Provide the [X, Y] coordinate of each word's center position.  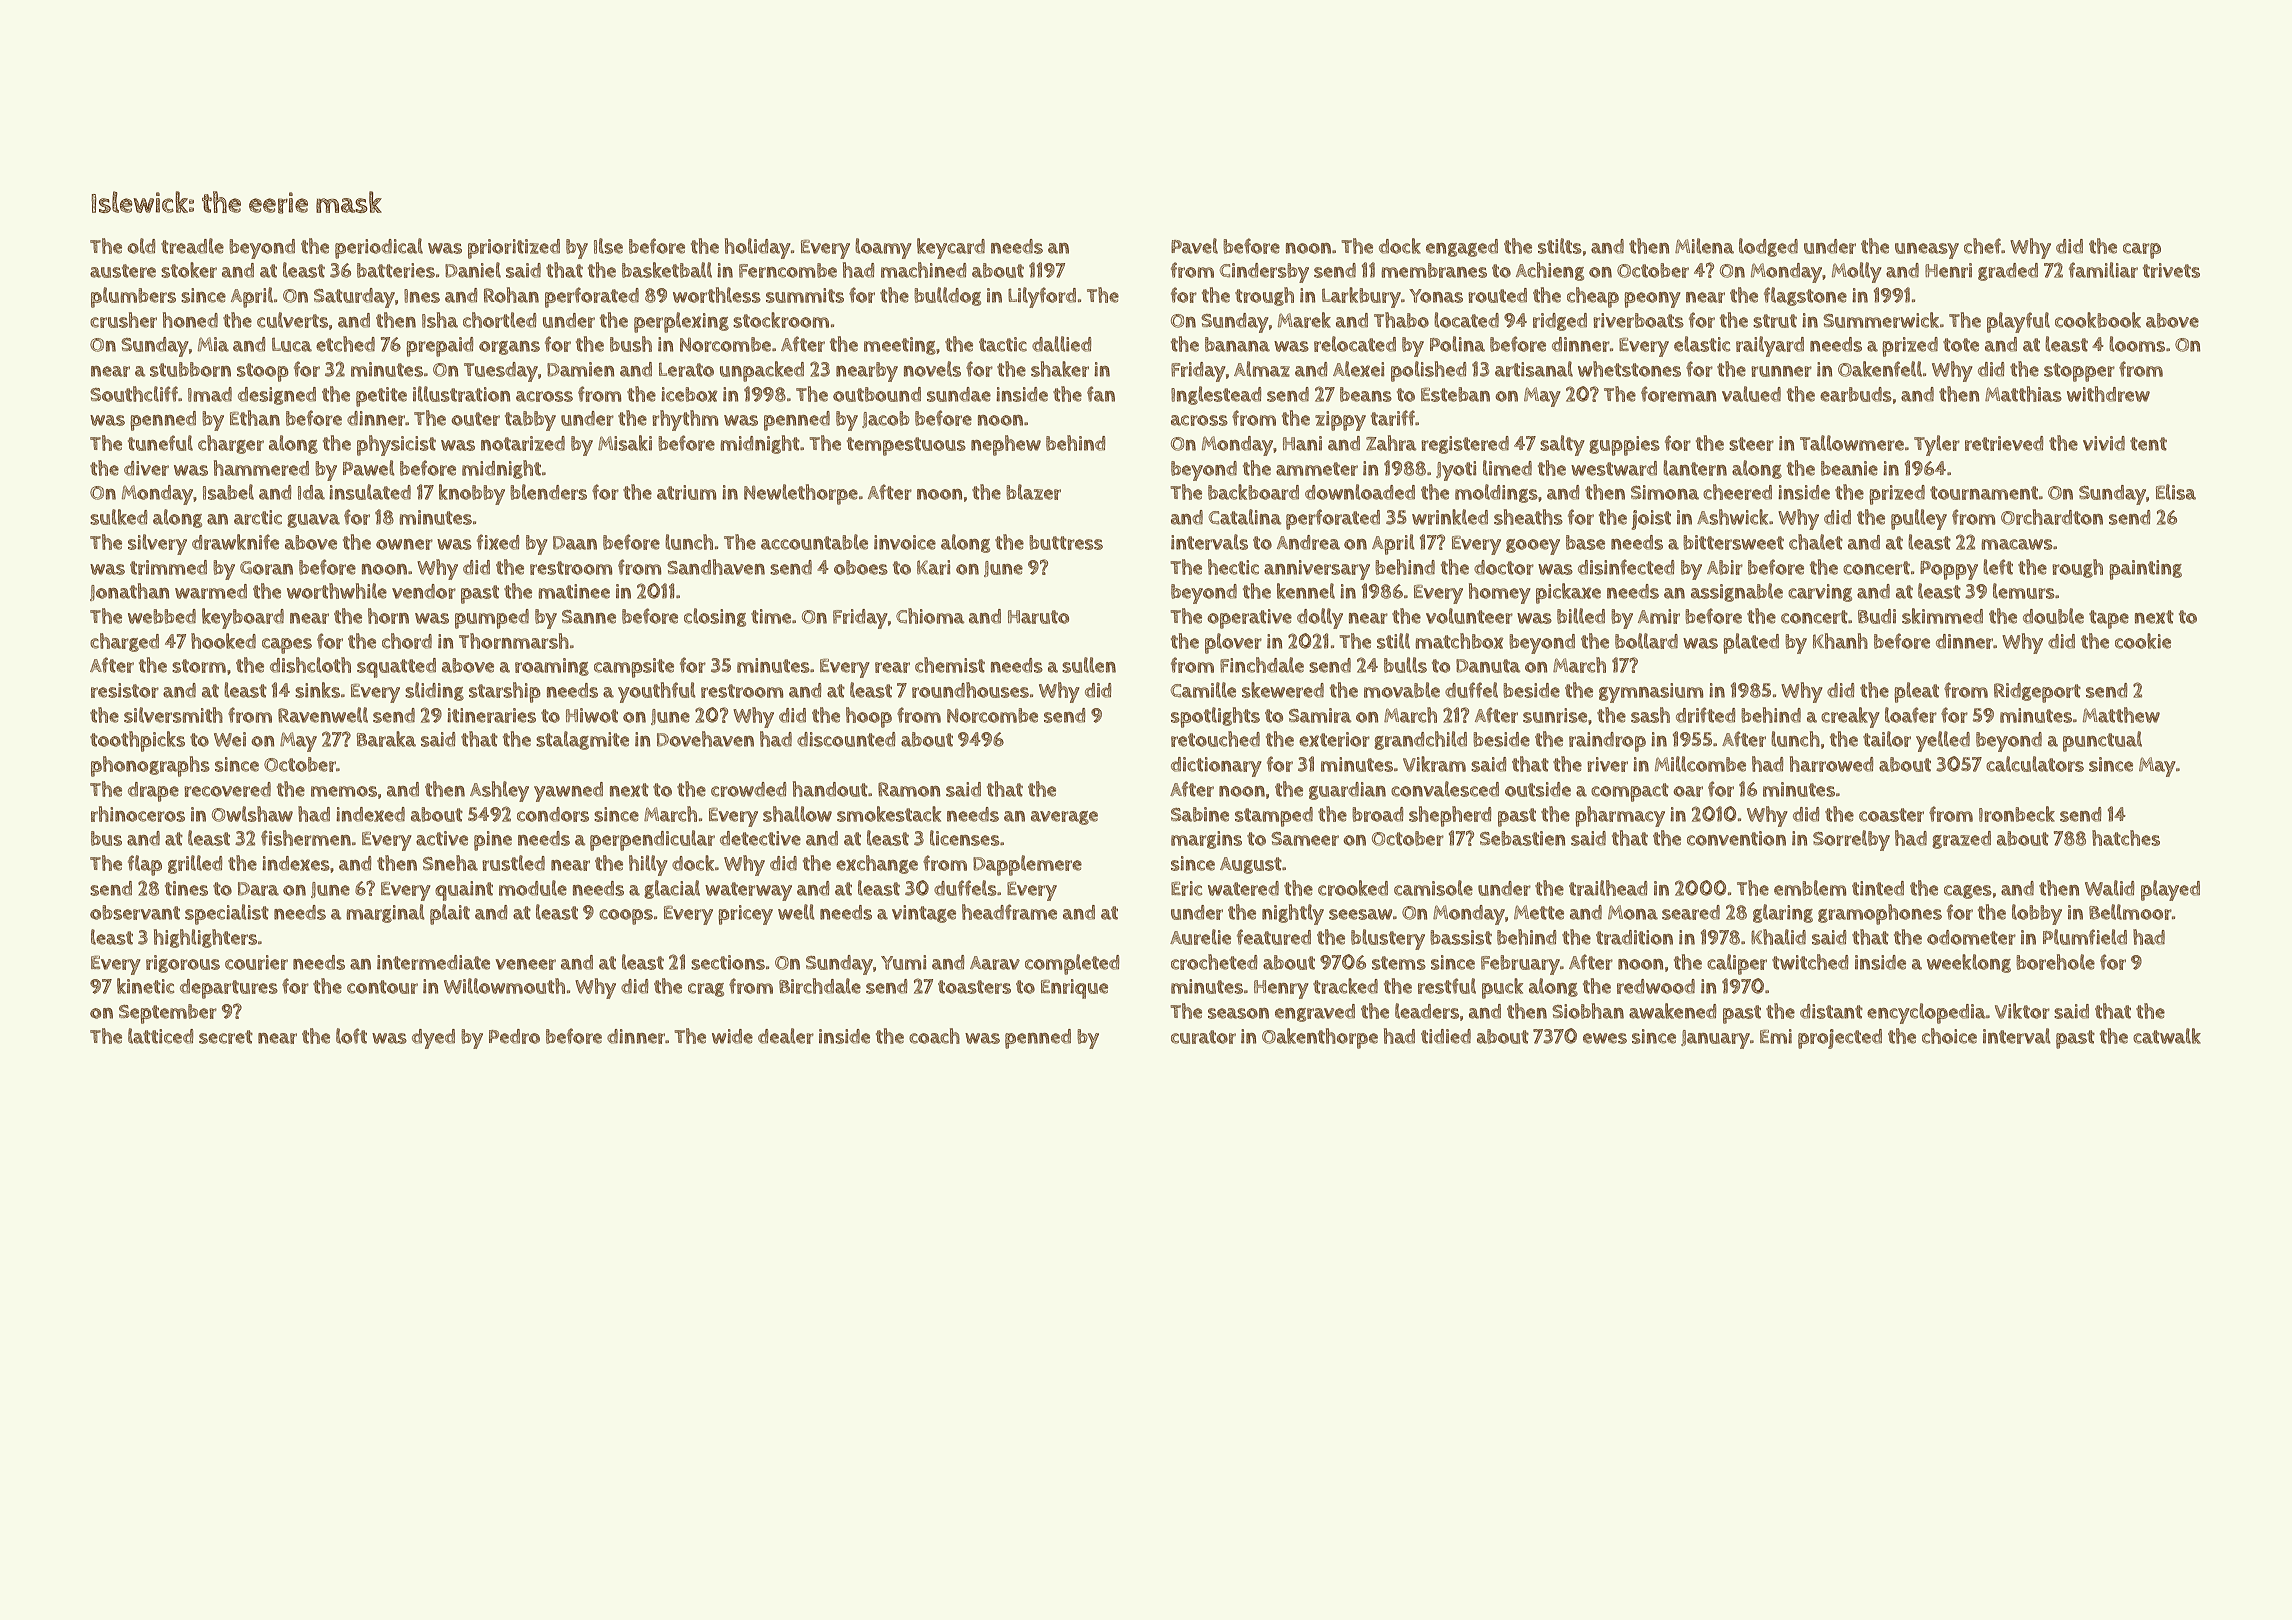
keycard [951, 248]
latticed [160, 1036]
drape [153, 792]
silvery [157, 544]
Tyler [1937, 445]
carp [2142, 251]
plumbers [133, 297]
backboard [1253, 492]
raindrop [1607, 742]
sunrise [1555, 715]
